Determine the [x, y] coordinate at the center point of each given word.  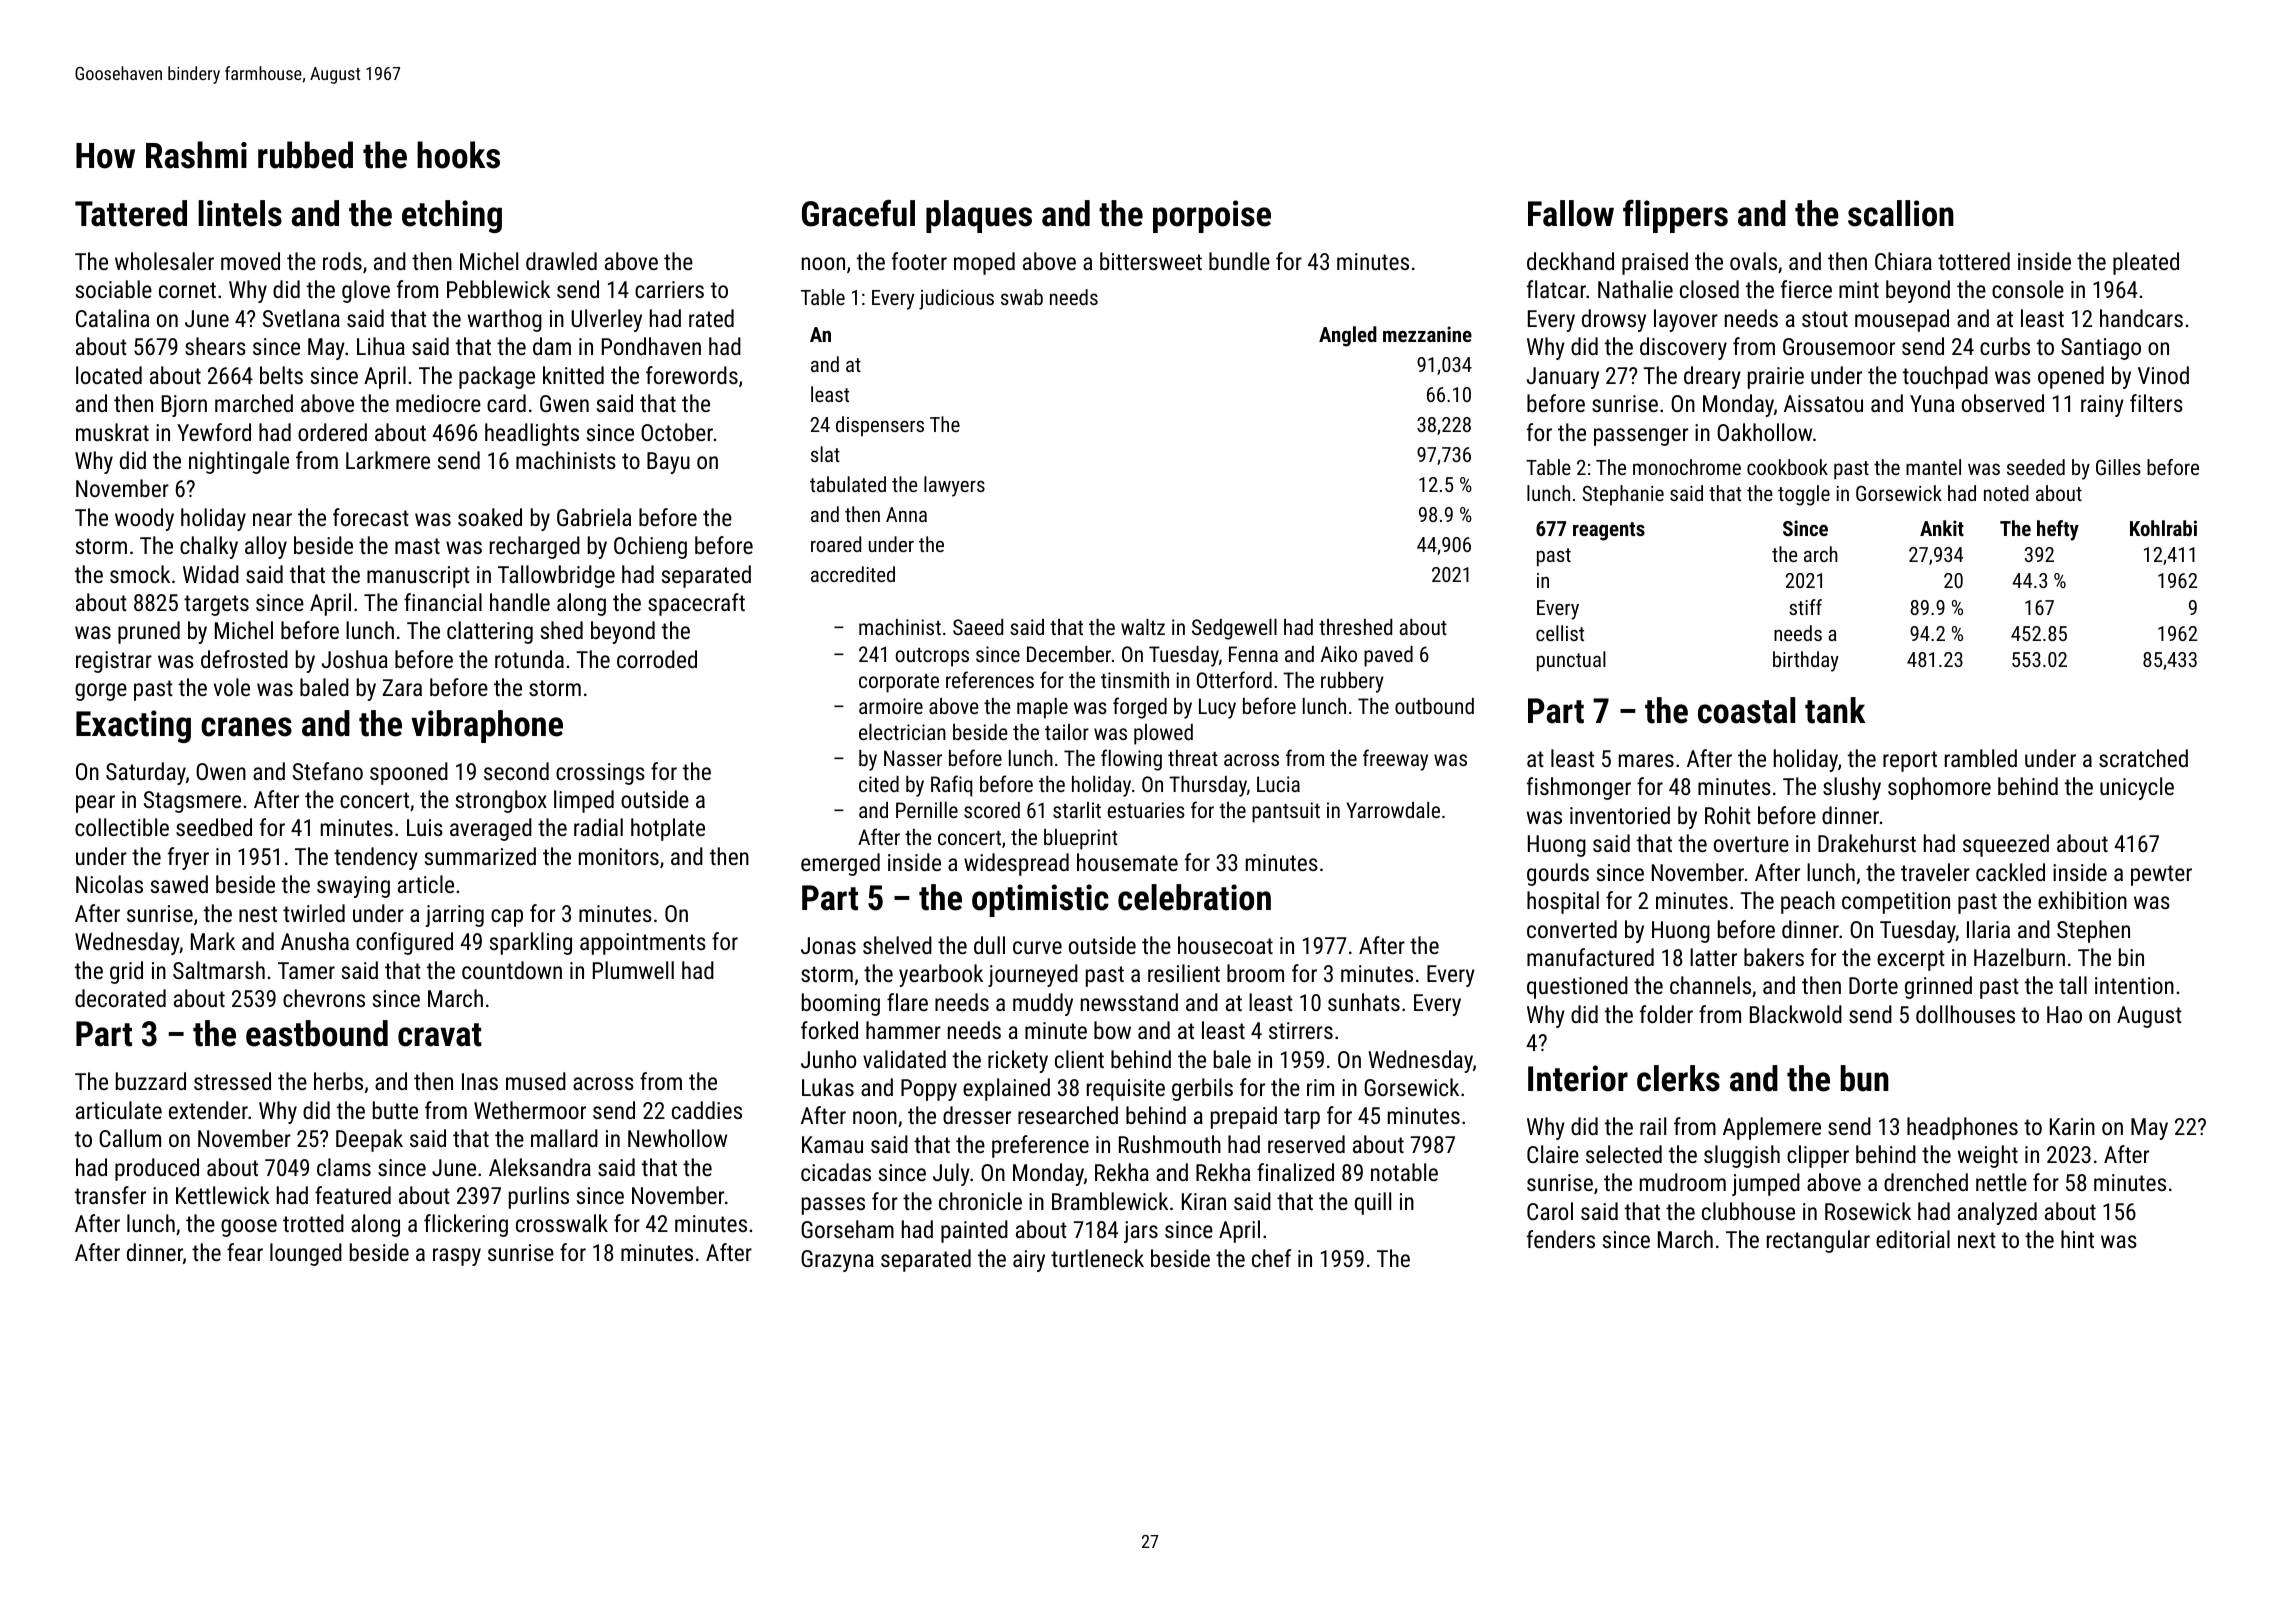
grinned [1938, 987]
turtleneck [1097, 1258]
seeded [2036, 467]
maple [1042, 708]
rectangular [1818, 1241]
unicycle [2137, 788]
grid [126, 972]
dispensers [880, 426]
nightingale [239, 462]
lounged [306, 1254]
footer [919, 261]
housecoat [1225, 945]
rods [342, 261]
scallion [1901, 213]
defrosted [244, 659]
